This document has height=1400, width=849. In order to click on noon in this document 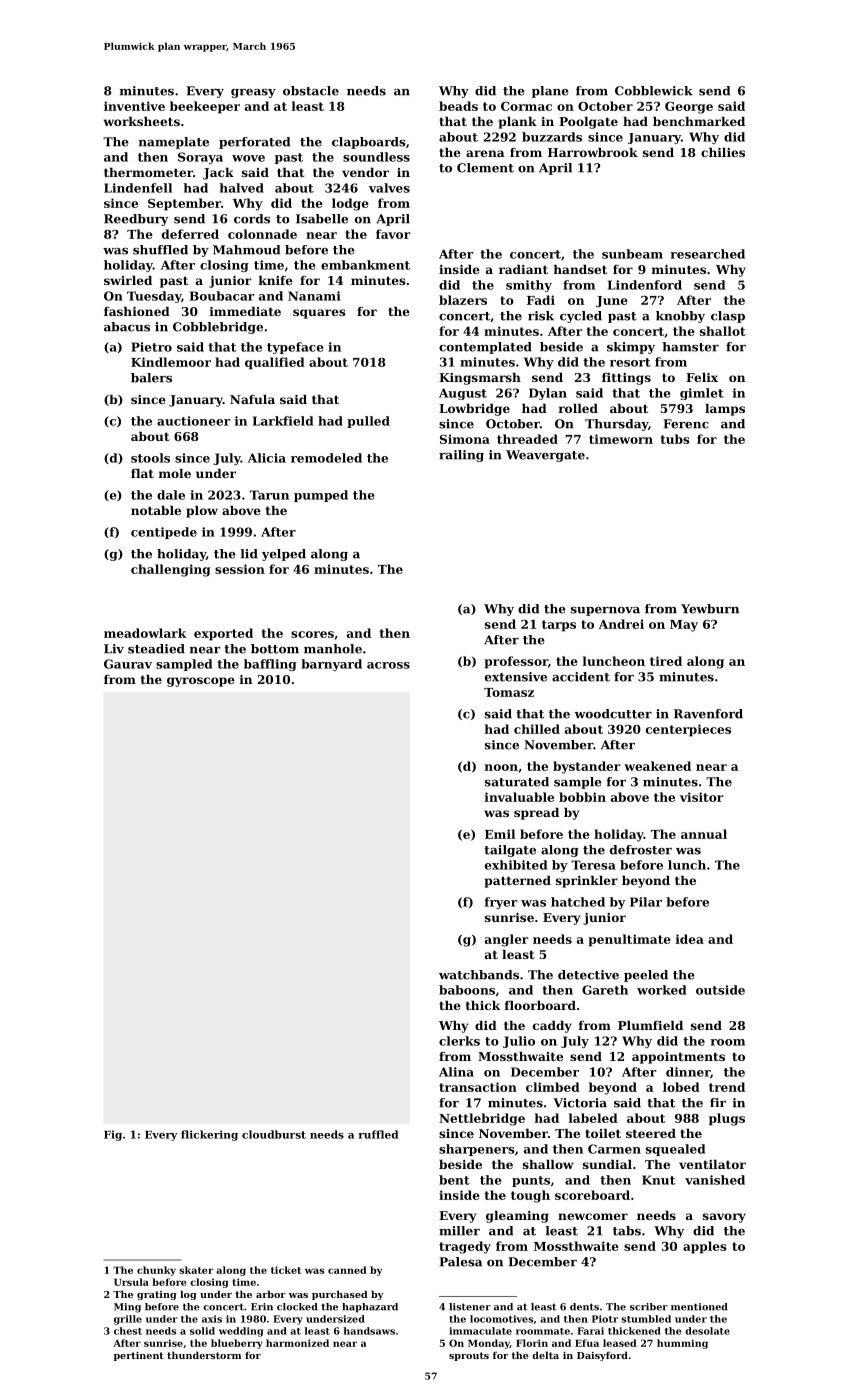, I will do `click(501, 767)`.
